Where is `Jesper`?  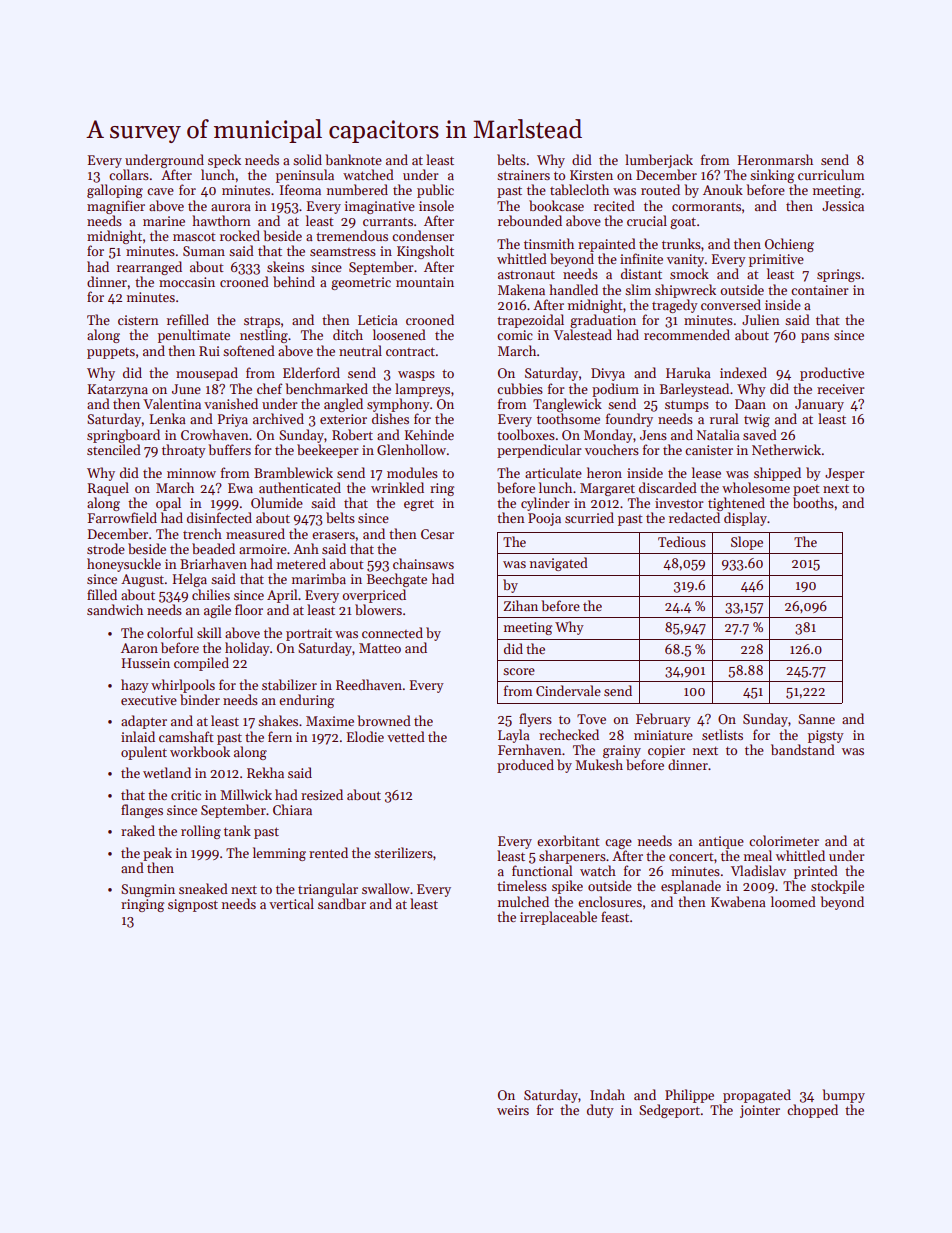 Jesper is located at coordinates (845, 474).
